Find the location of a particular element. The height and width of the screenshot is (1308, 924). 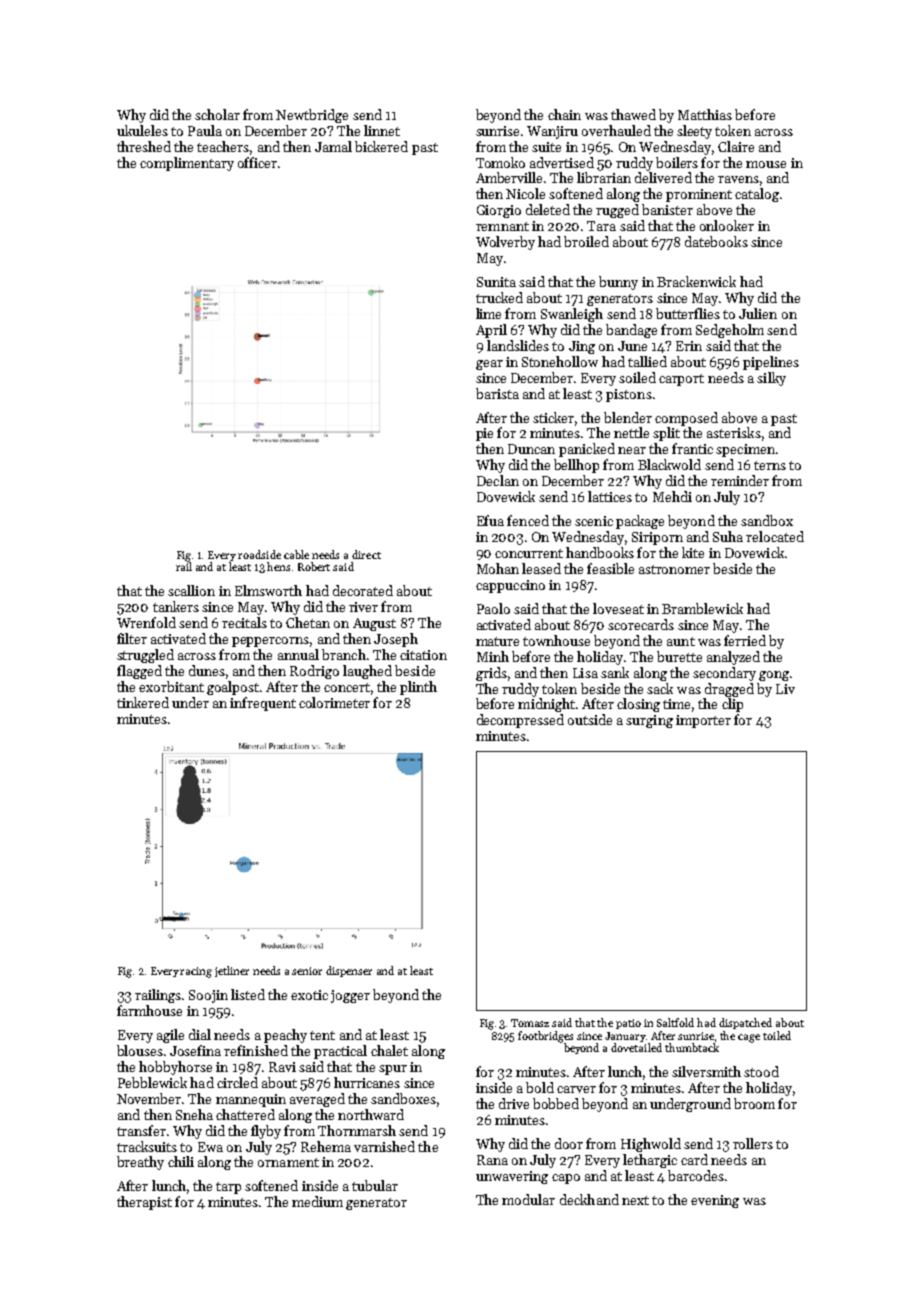

Joseph is located at coordinates (396, 640).
